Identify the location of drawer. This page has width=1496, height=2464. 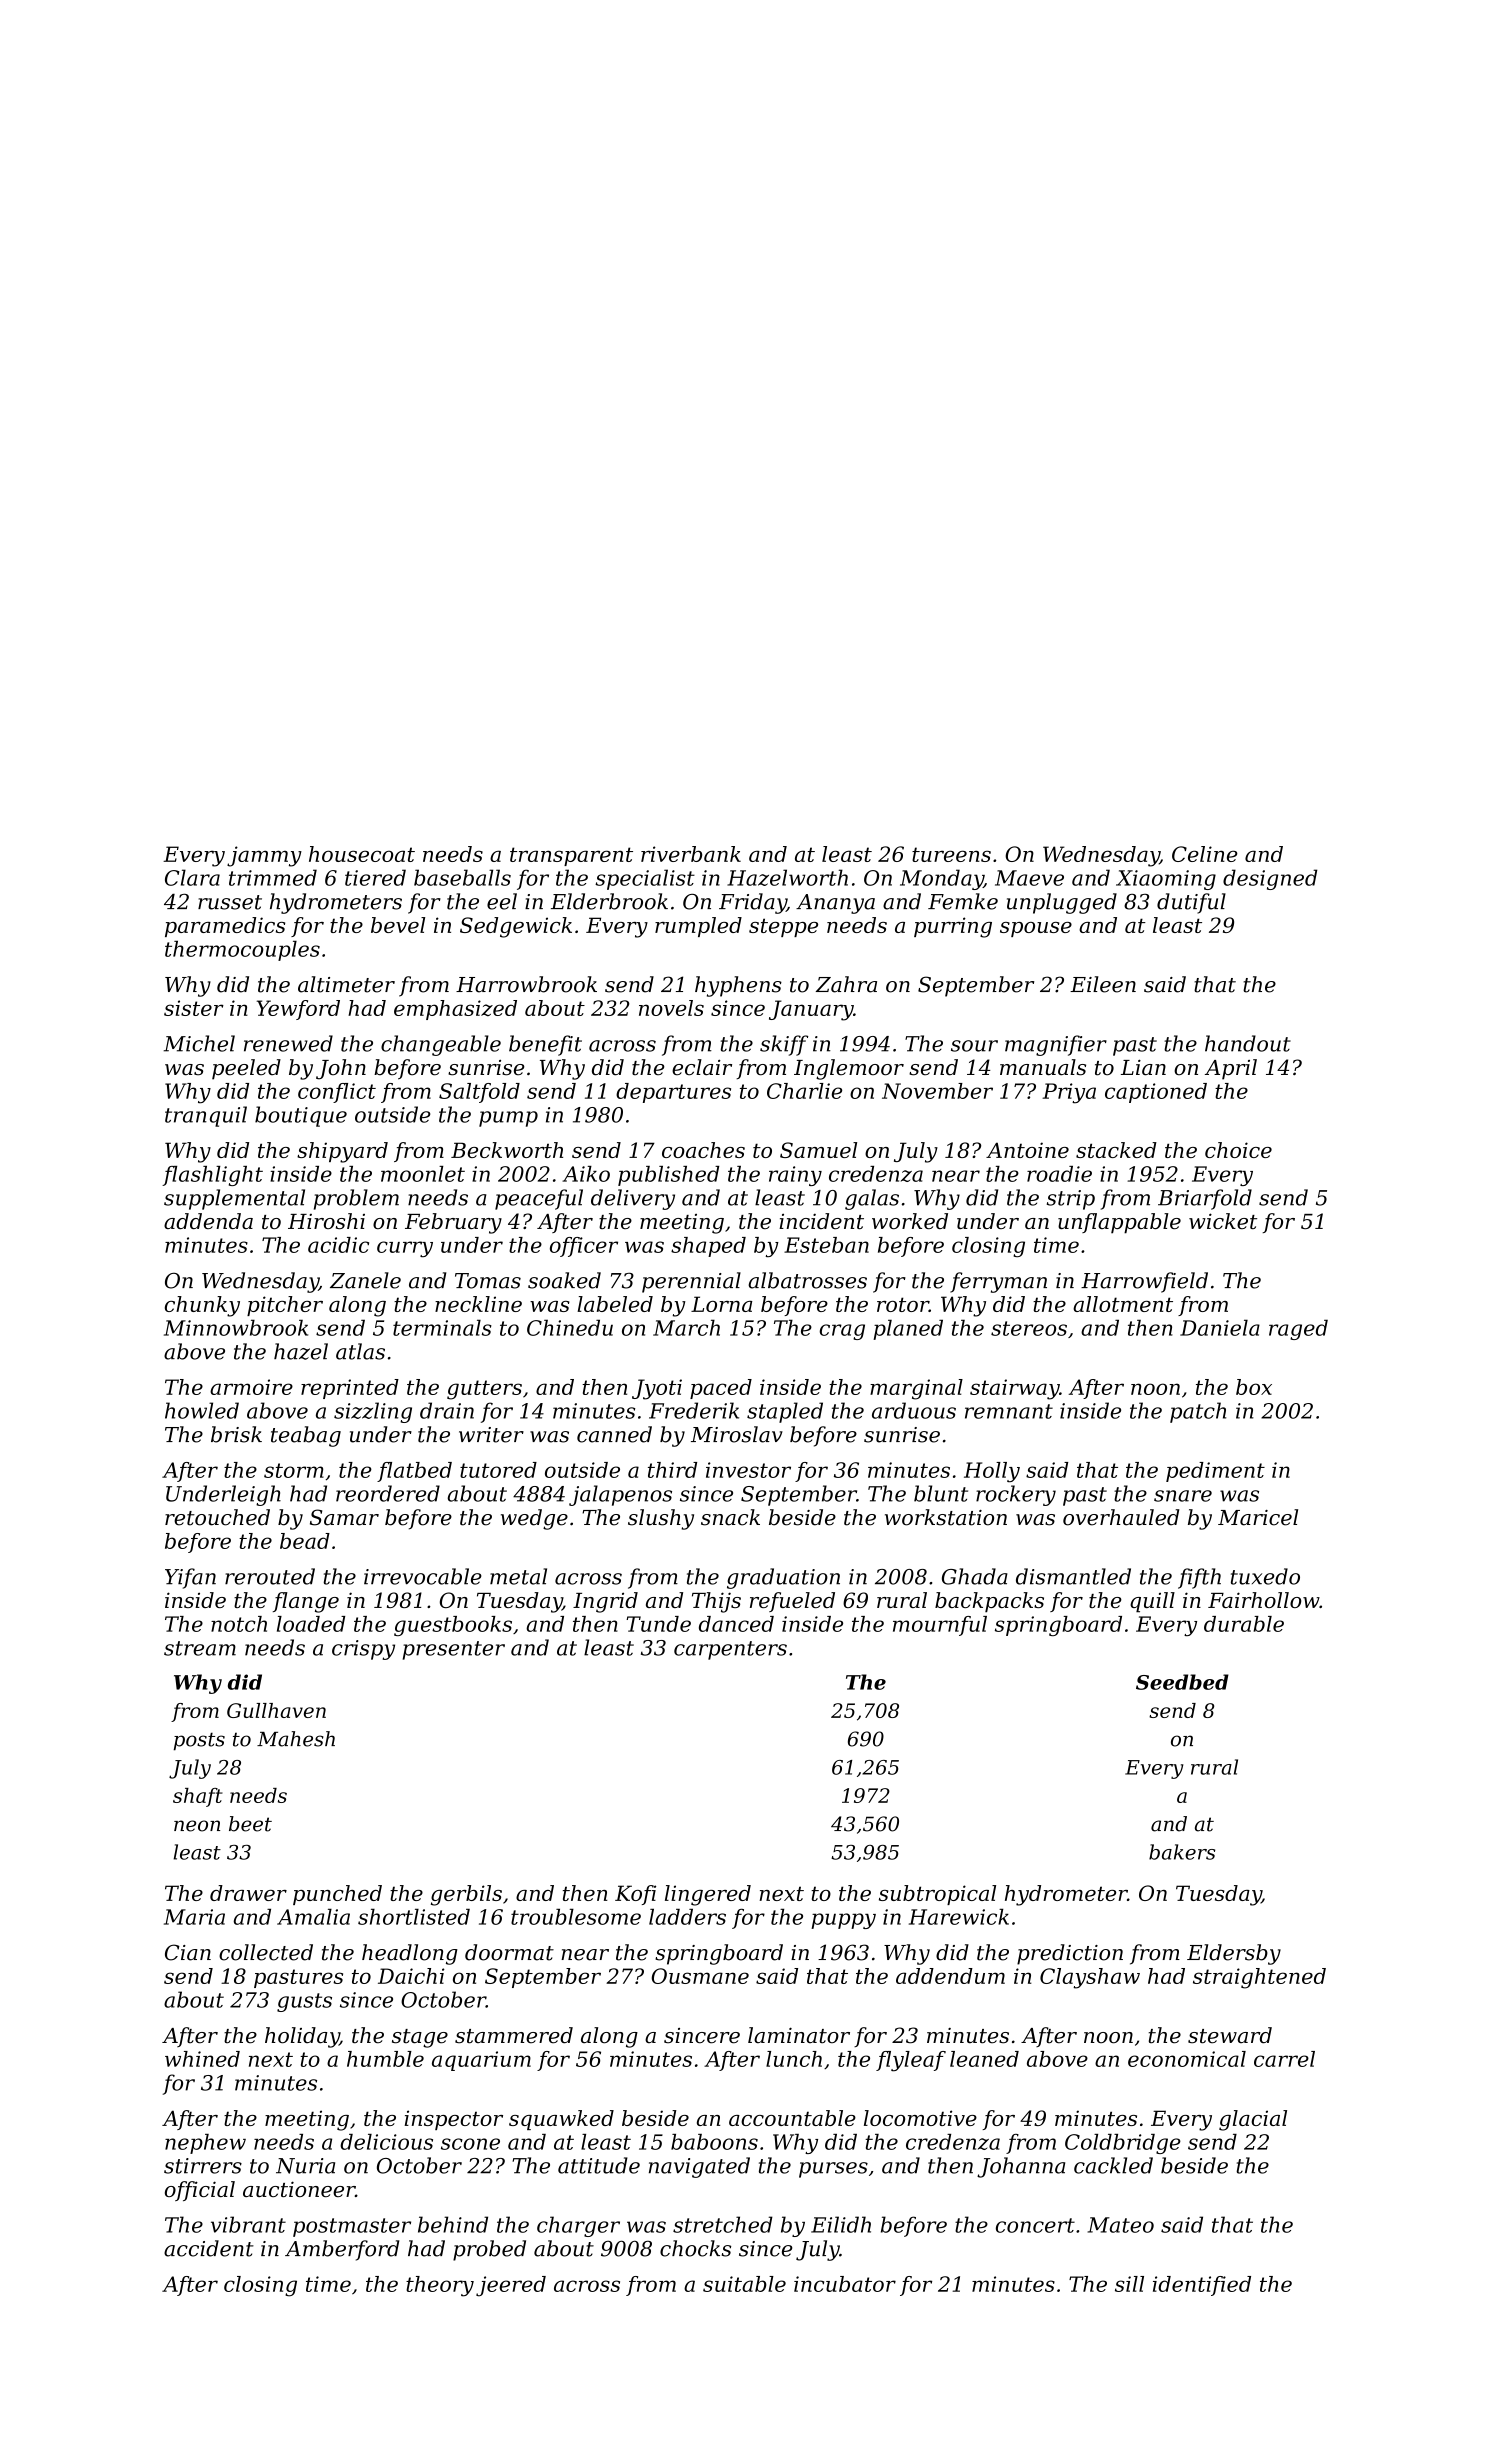
(248, 1893).
